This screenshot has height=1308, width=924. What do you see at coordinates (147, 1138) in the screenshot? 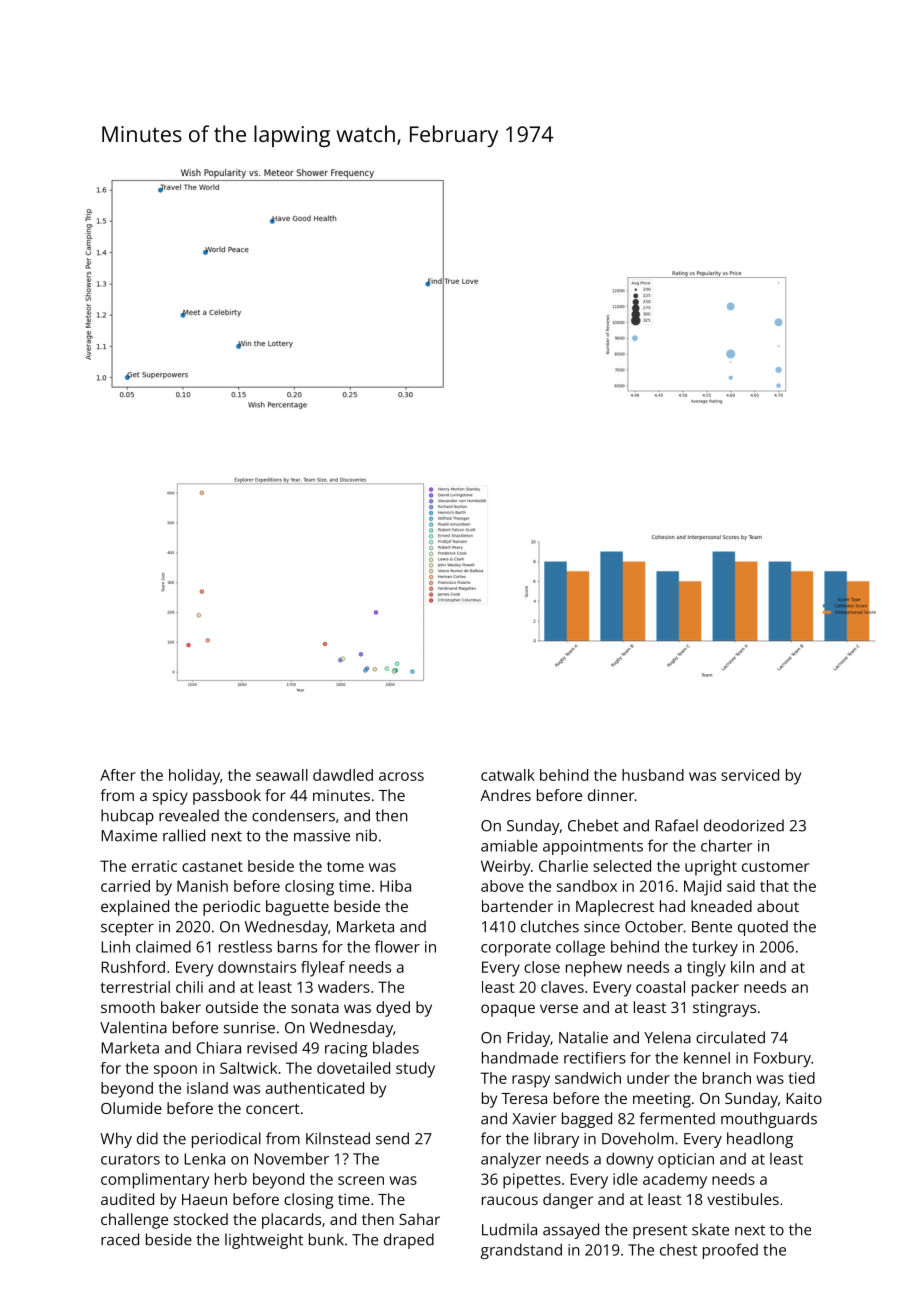
I see `did` at bounding box center [147, 1138].
